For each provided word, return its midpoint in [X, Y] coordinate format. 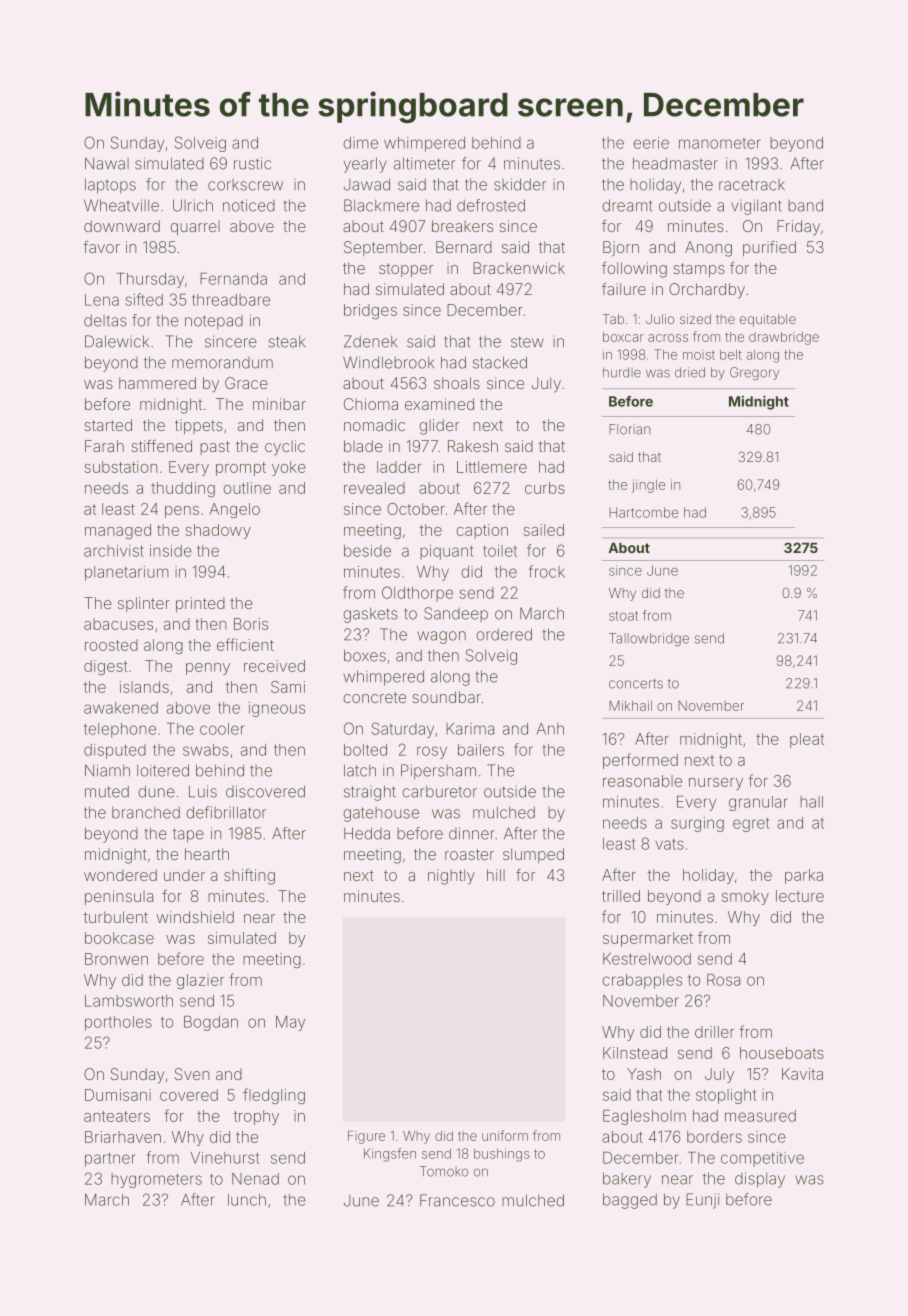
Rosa [723, 980]
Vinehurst [224, 1158]
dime [360, 143]
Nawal [107, 163]
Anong [708, 249]
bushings [502, 1155]
